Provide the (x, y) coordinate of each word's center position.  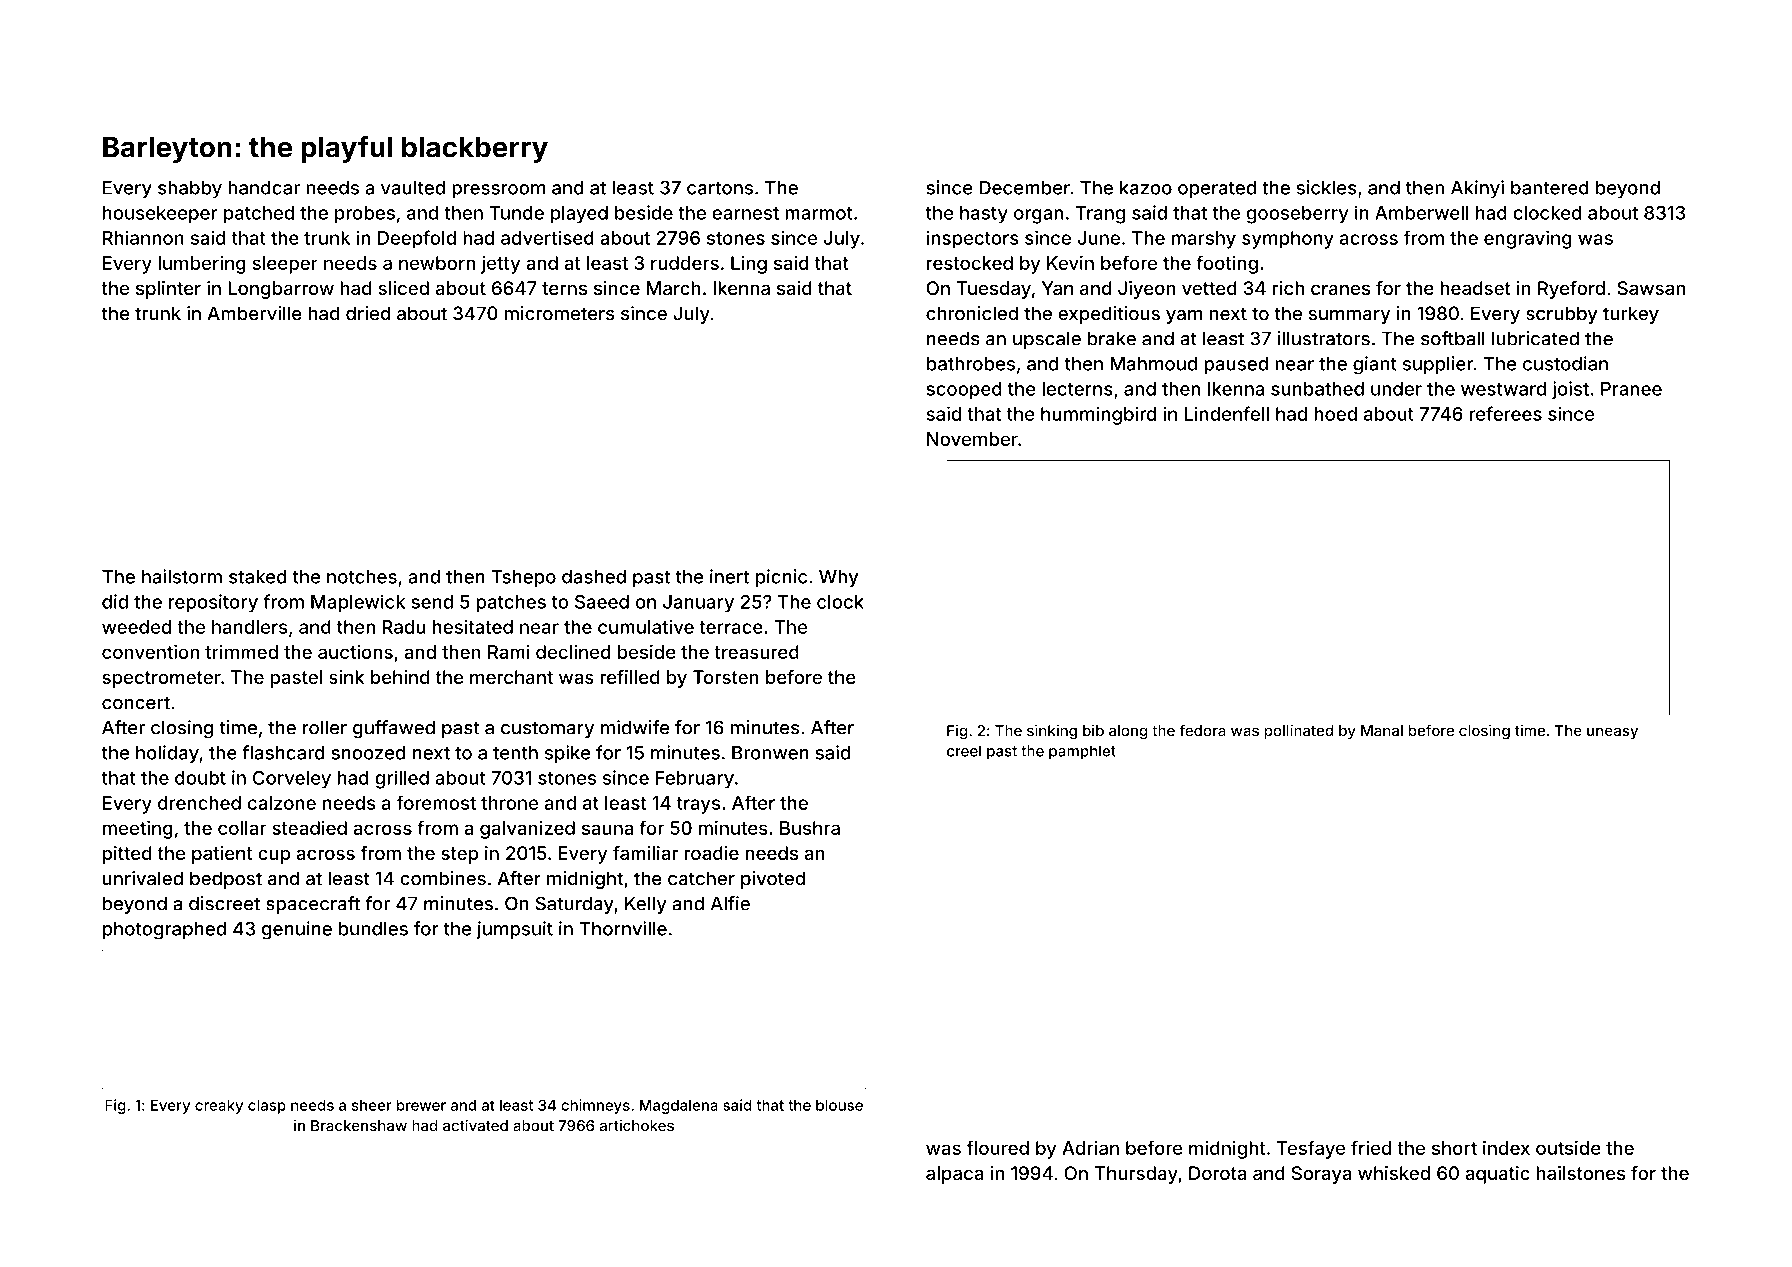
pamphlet (1082, 752)
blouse (839, 1105)
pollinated (1298, 731)
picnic (781, 578)
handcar (264, 188)
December (1024, 188)
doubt (200, 778)
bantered (1550, 188)
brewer (421, 1105)
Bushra (810, 828)
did (115, 601)
